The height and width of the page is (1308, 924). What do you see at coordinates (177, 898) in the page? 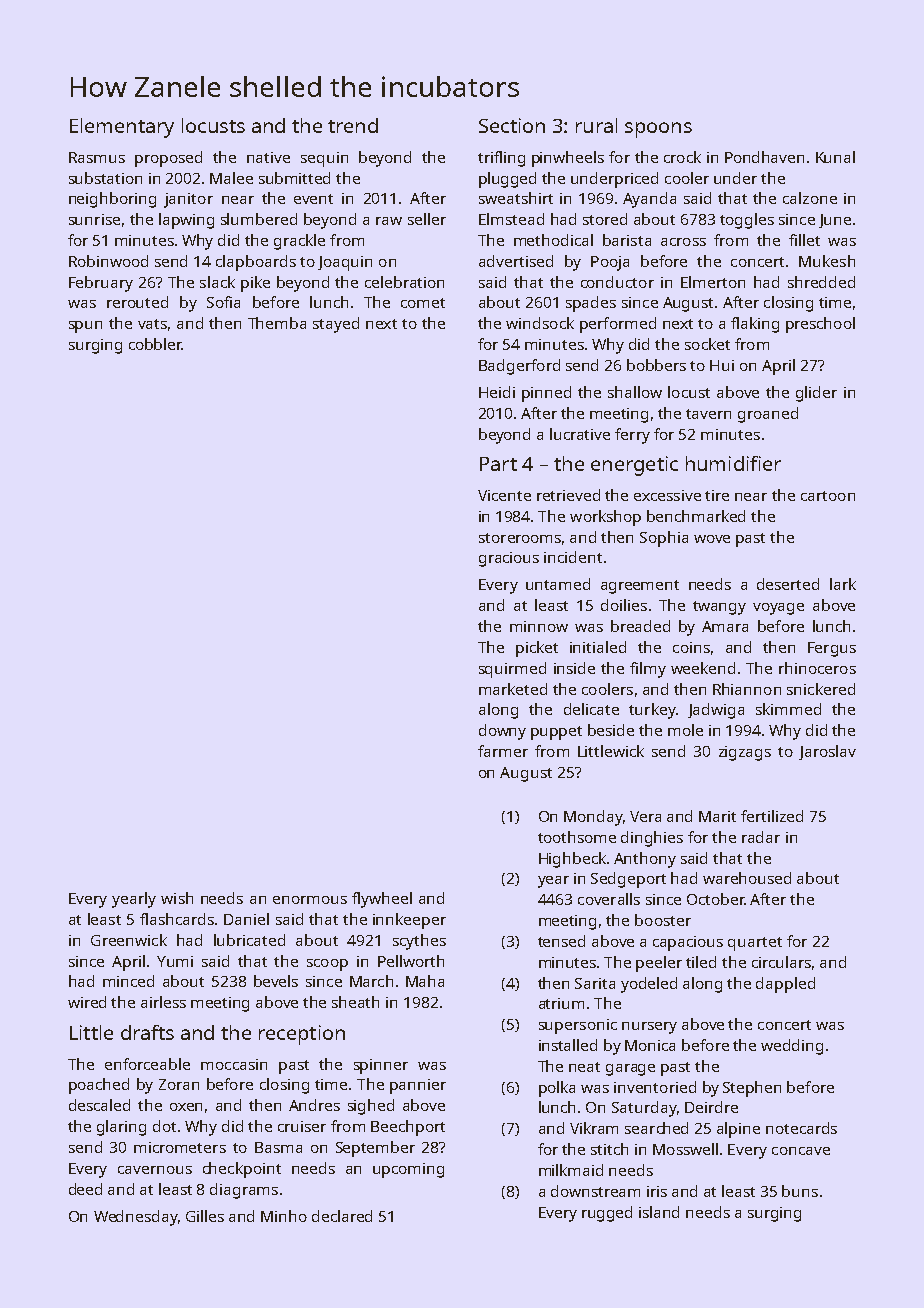
I see `wish` at bounding box center [177, 898].
